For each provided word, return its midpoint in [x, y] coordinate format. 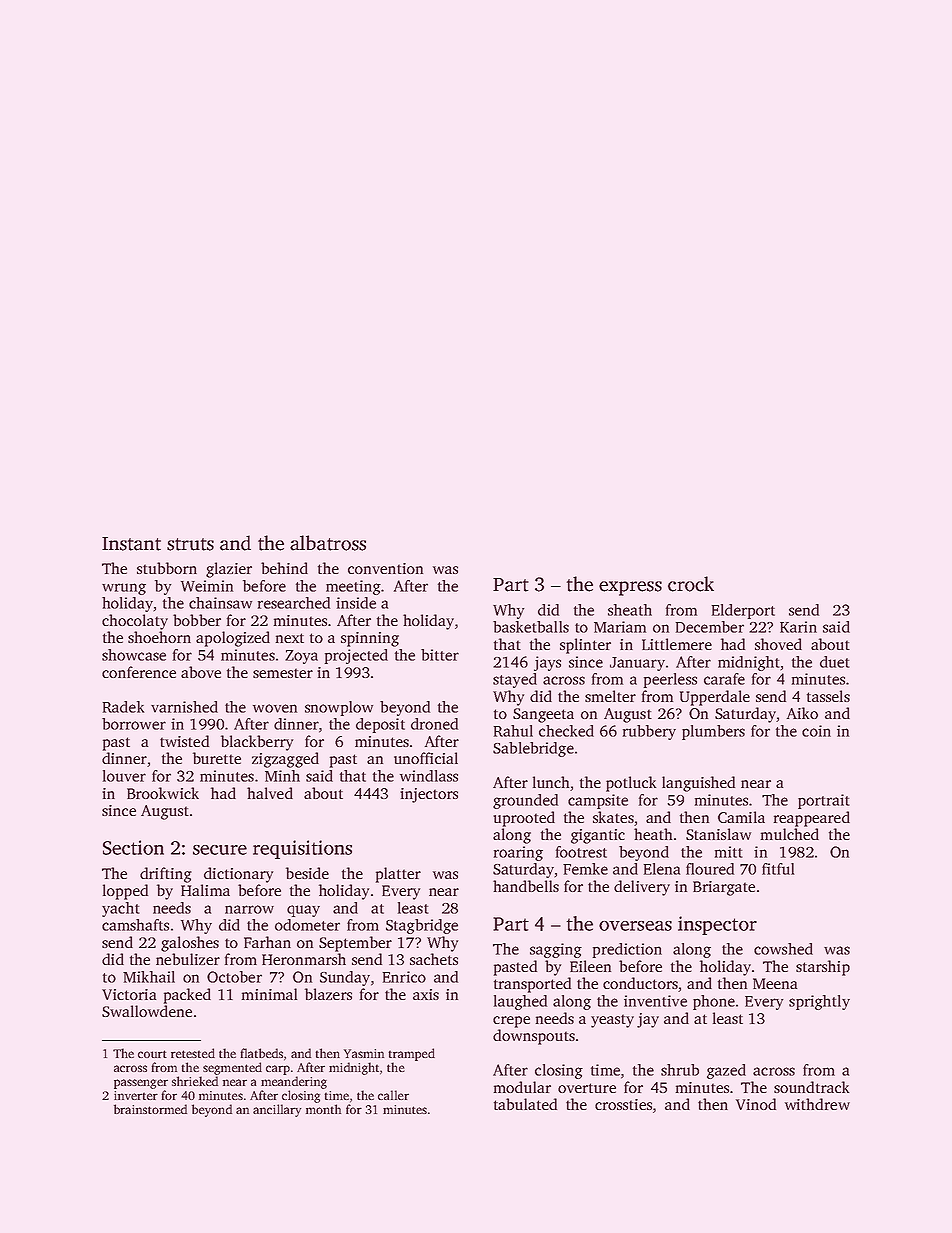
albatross [328, 543]
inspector [717, 925]
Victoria [129, 994]
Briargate [724, 888]
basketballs [531, 627]
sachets [434, 959]
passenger [141, 1084]
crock [691, 584]
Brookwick [163, 793]
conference [139, 672]
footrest [581, 852]
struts [190, 544]
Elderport [743, 611]
